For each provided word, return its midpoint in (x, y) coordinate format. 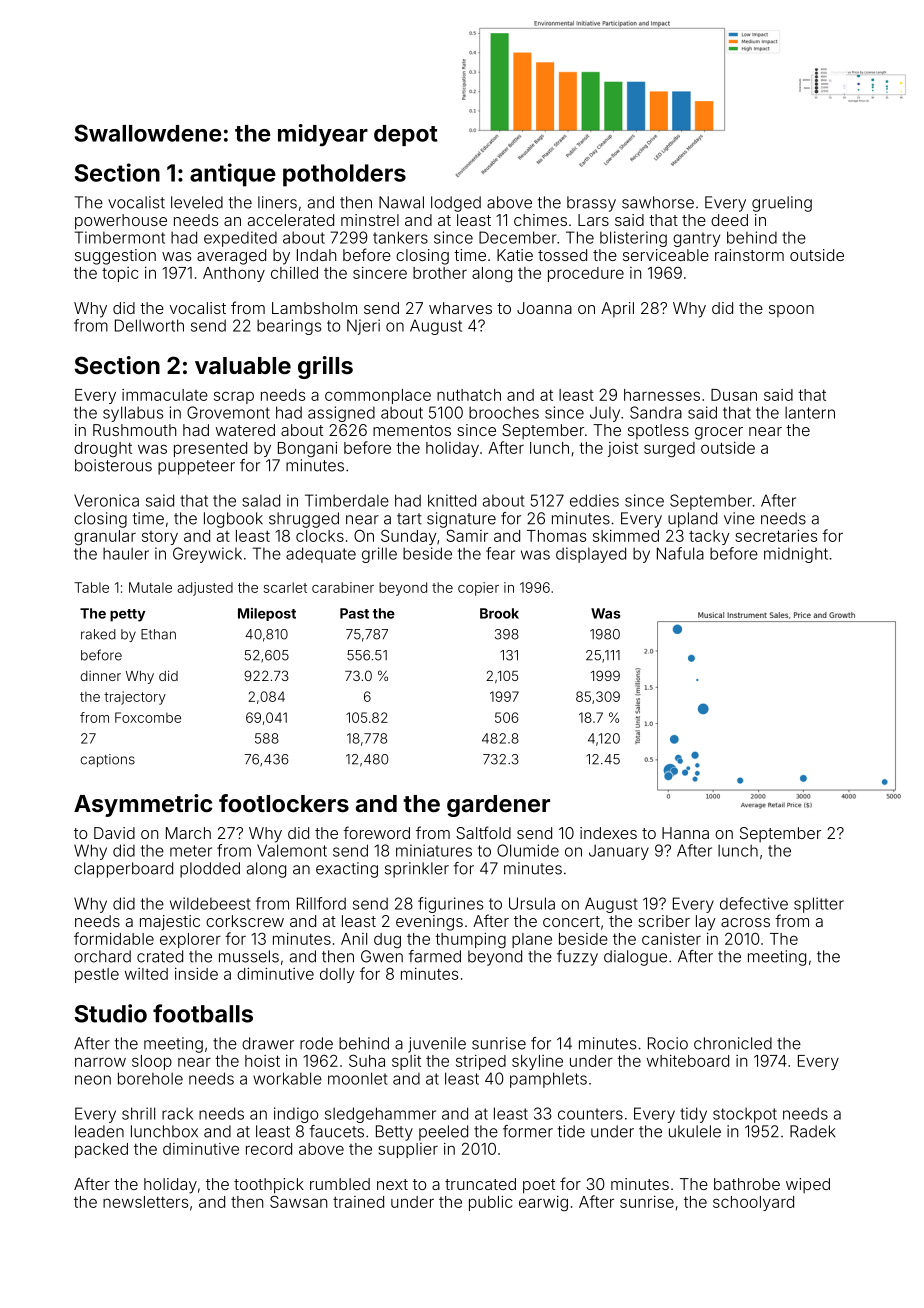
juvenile (437, 1045)
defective (754, 903)
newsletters (145, 1202)
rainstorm (749, 255)
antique (233, 175)
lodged (456, 204)
